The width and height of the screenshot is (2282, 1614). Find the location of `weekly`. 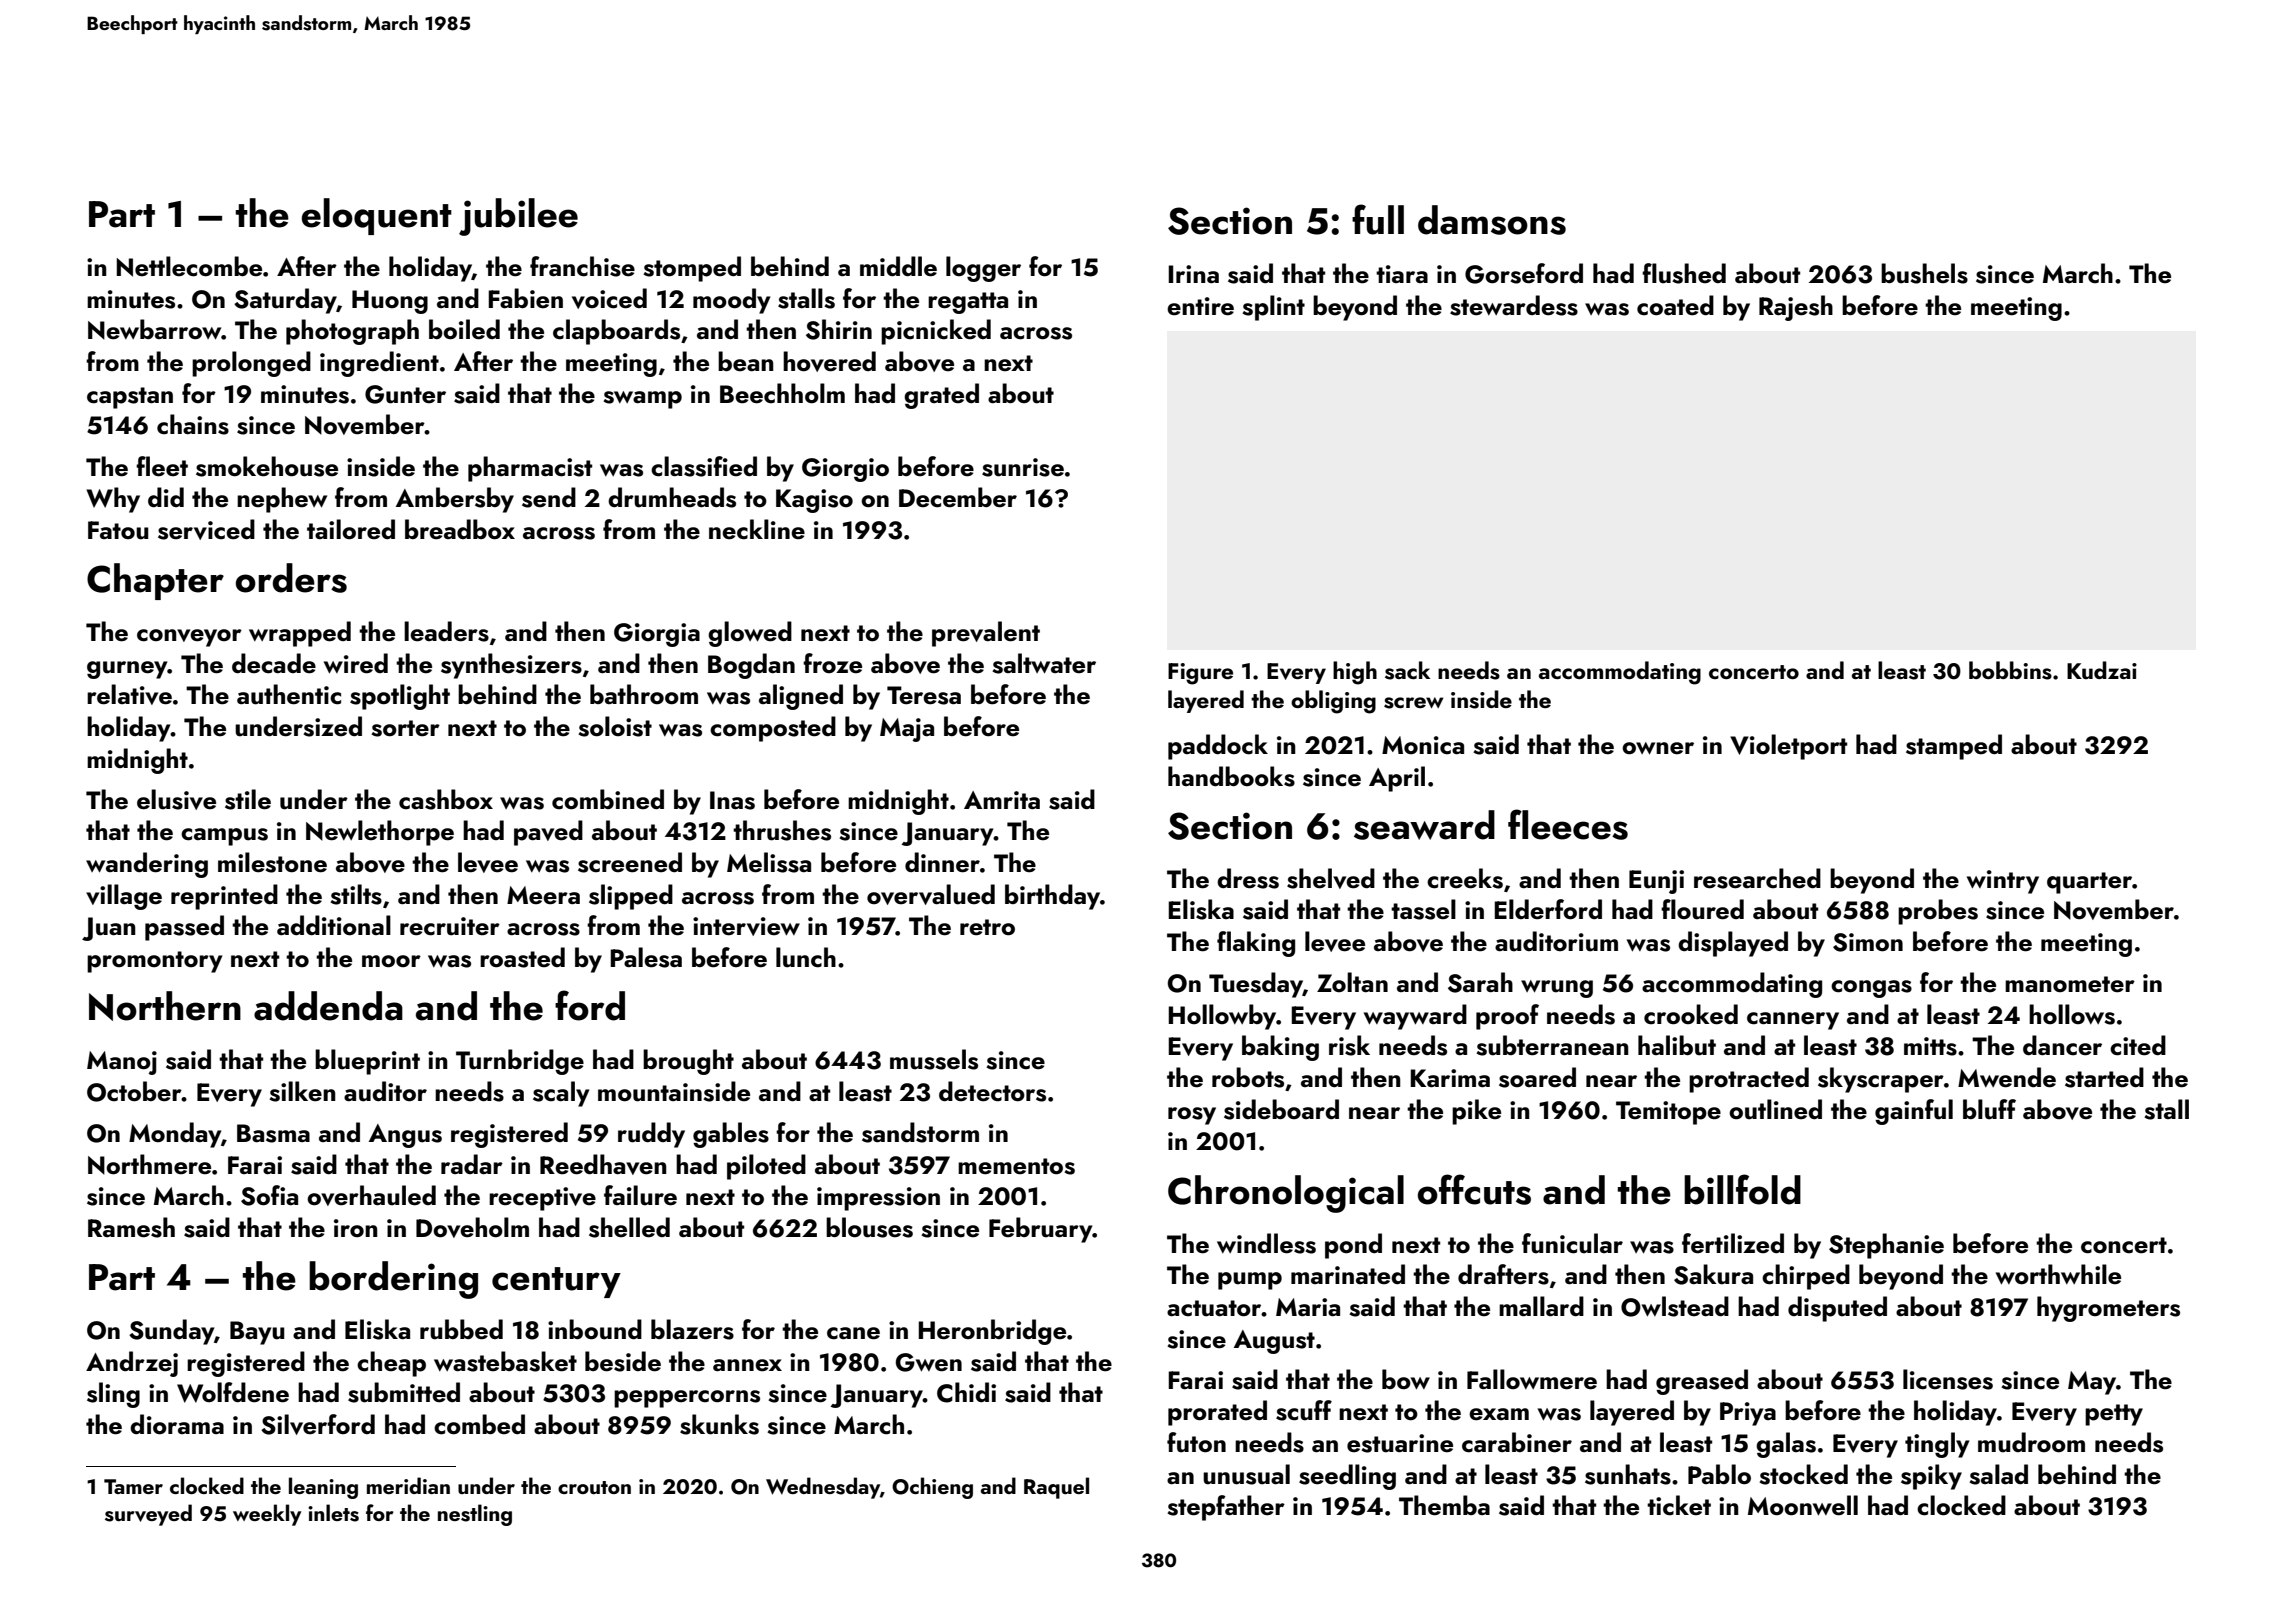

weekly is located at coordinates (267, 1515).
